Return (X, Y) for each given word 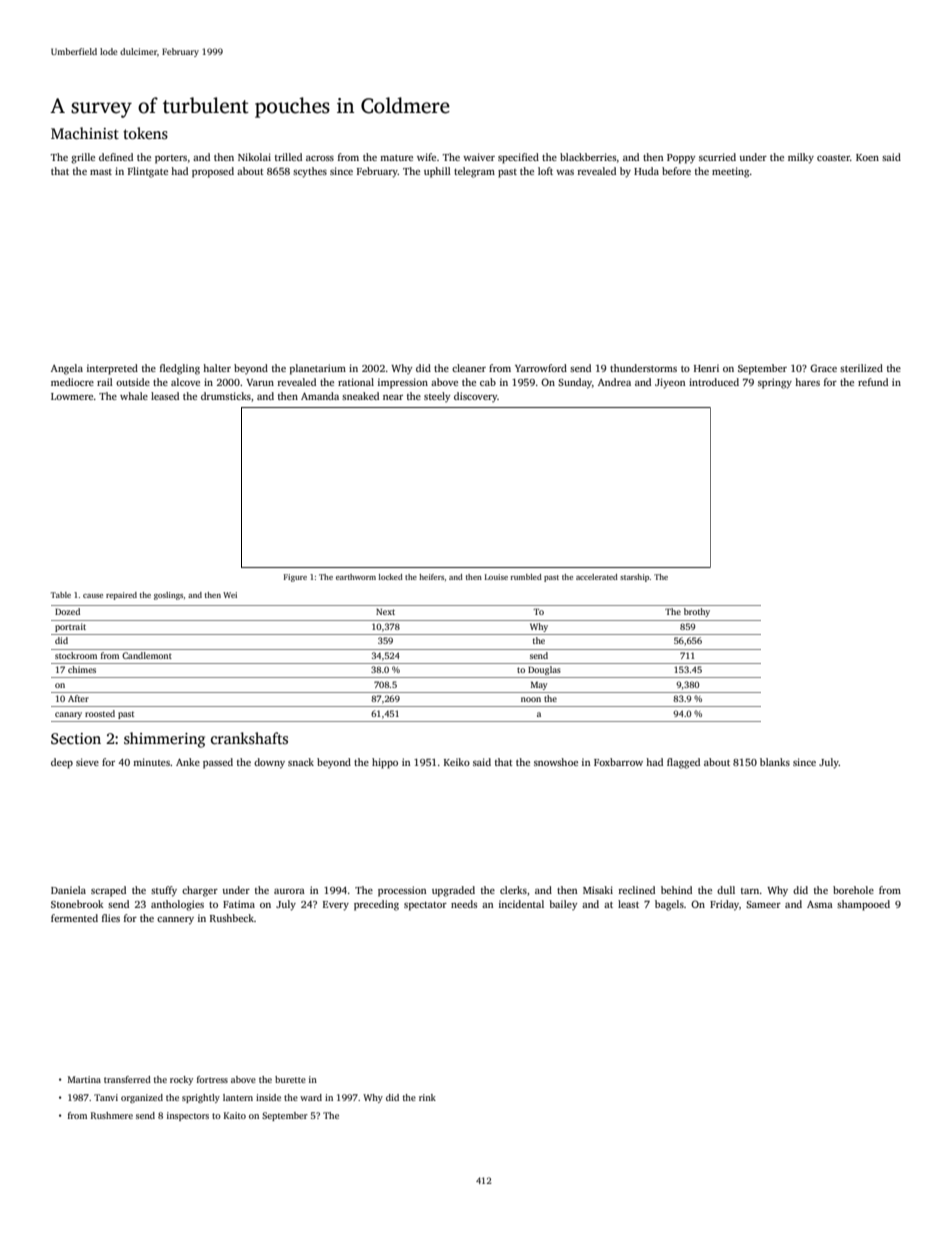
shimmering (164, 740)
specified (518, 158)
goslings (168, 596)
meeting (730, 172)
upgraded (453, 891)
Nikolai (254, 157)
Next (385, 612)
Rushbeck (232, 918)
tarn (750, 891)
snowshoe (556, 762)
